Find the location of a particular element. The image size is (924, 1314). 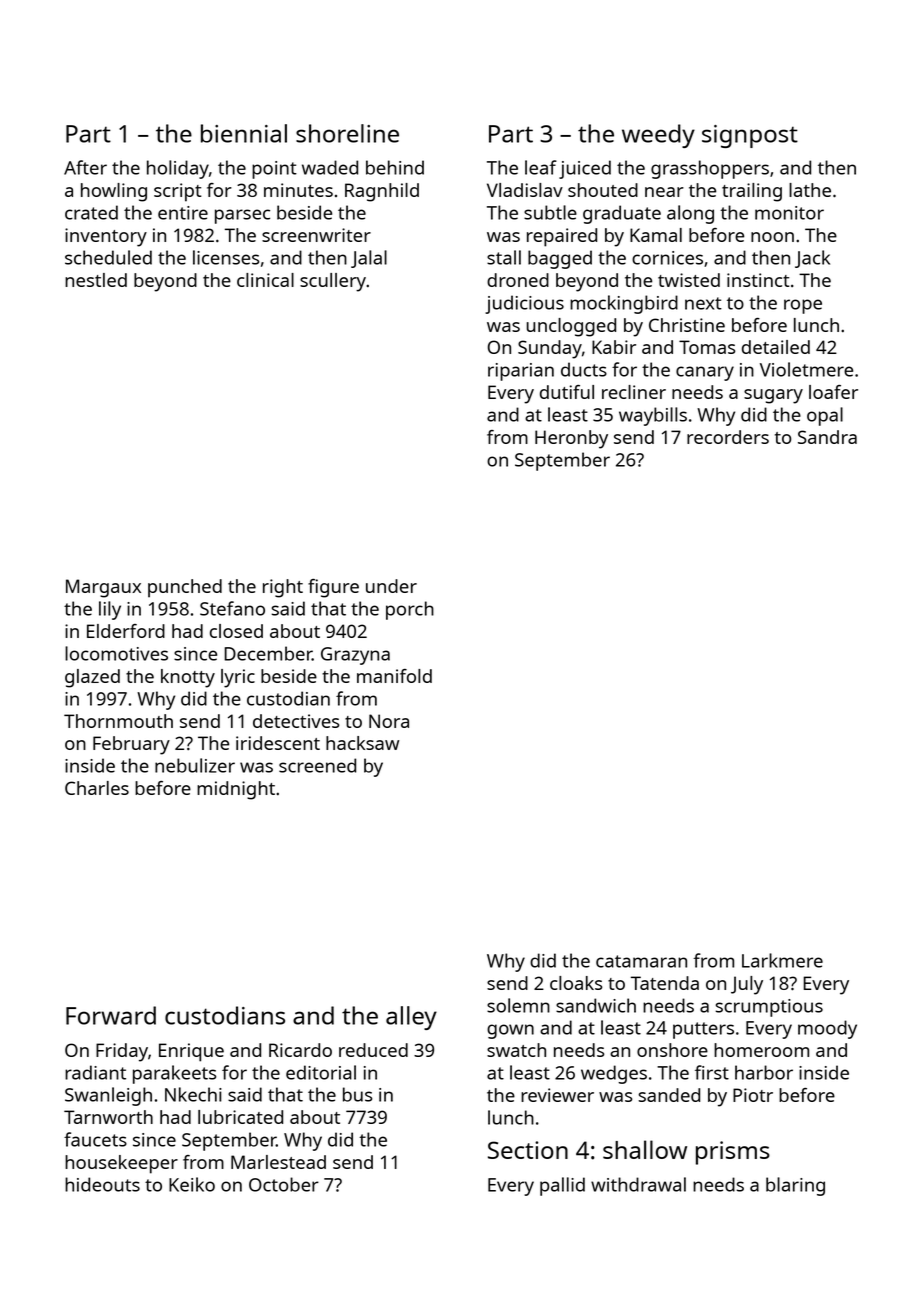

rope is located at coordinates (803, 306).
